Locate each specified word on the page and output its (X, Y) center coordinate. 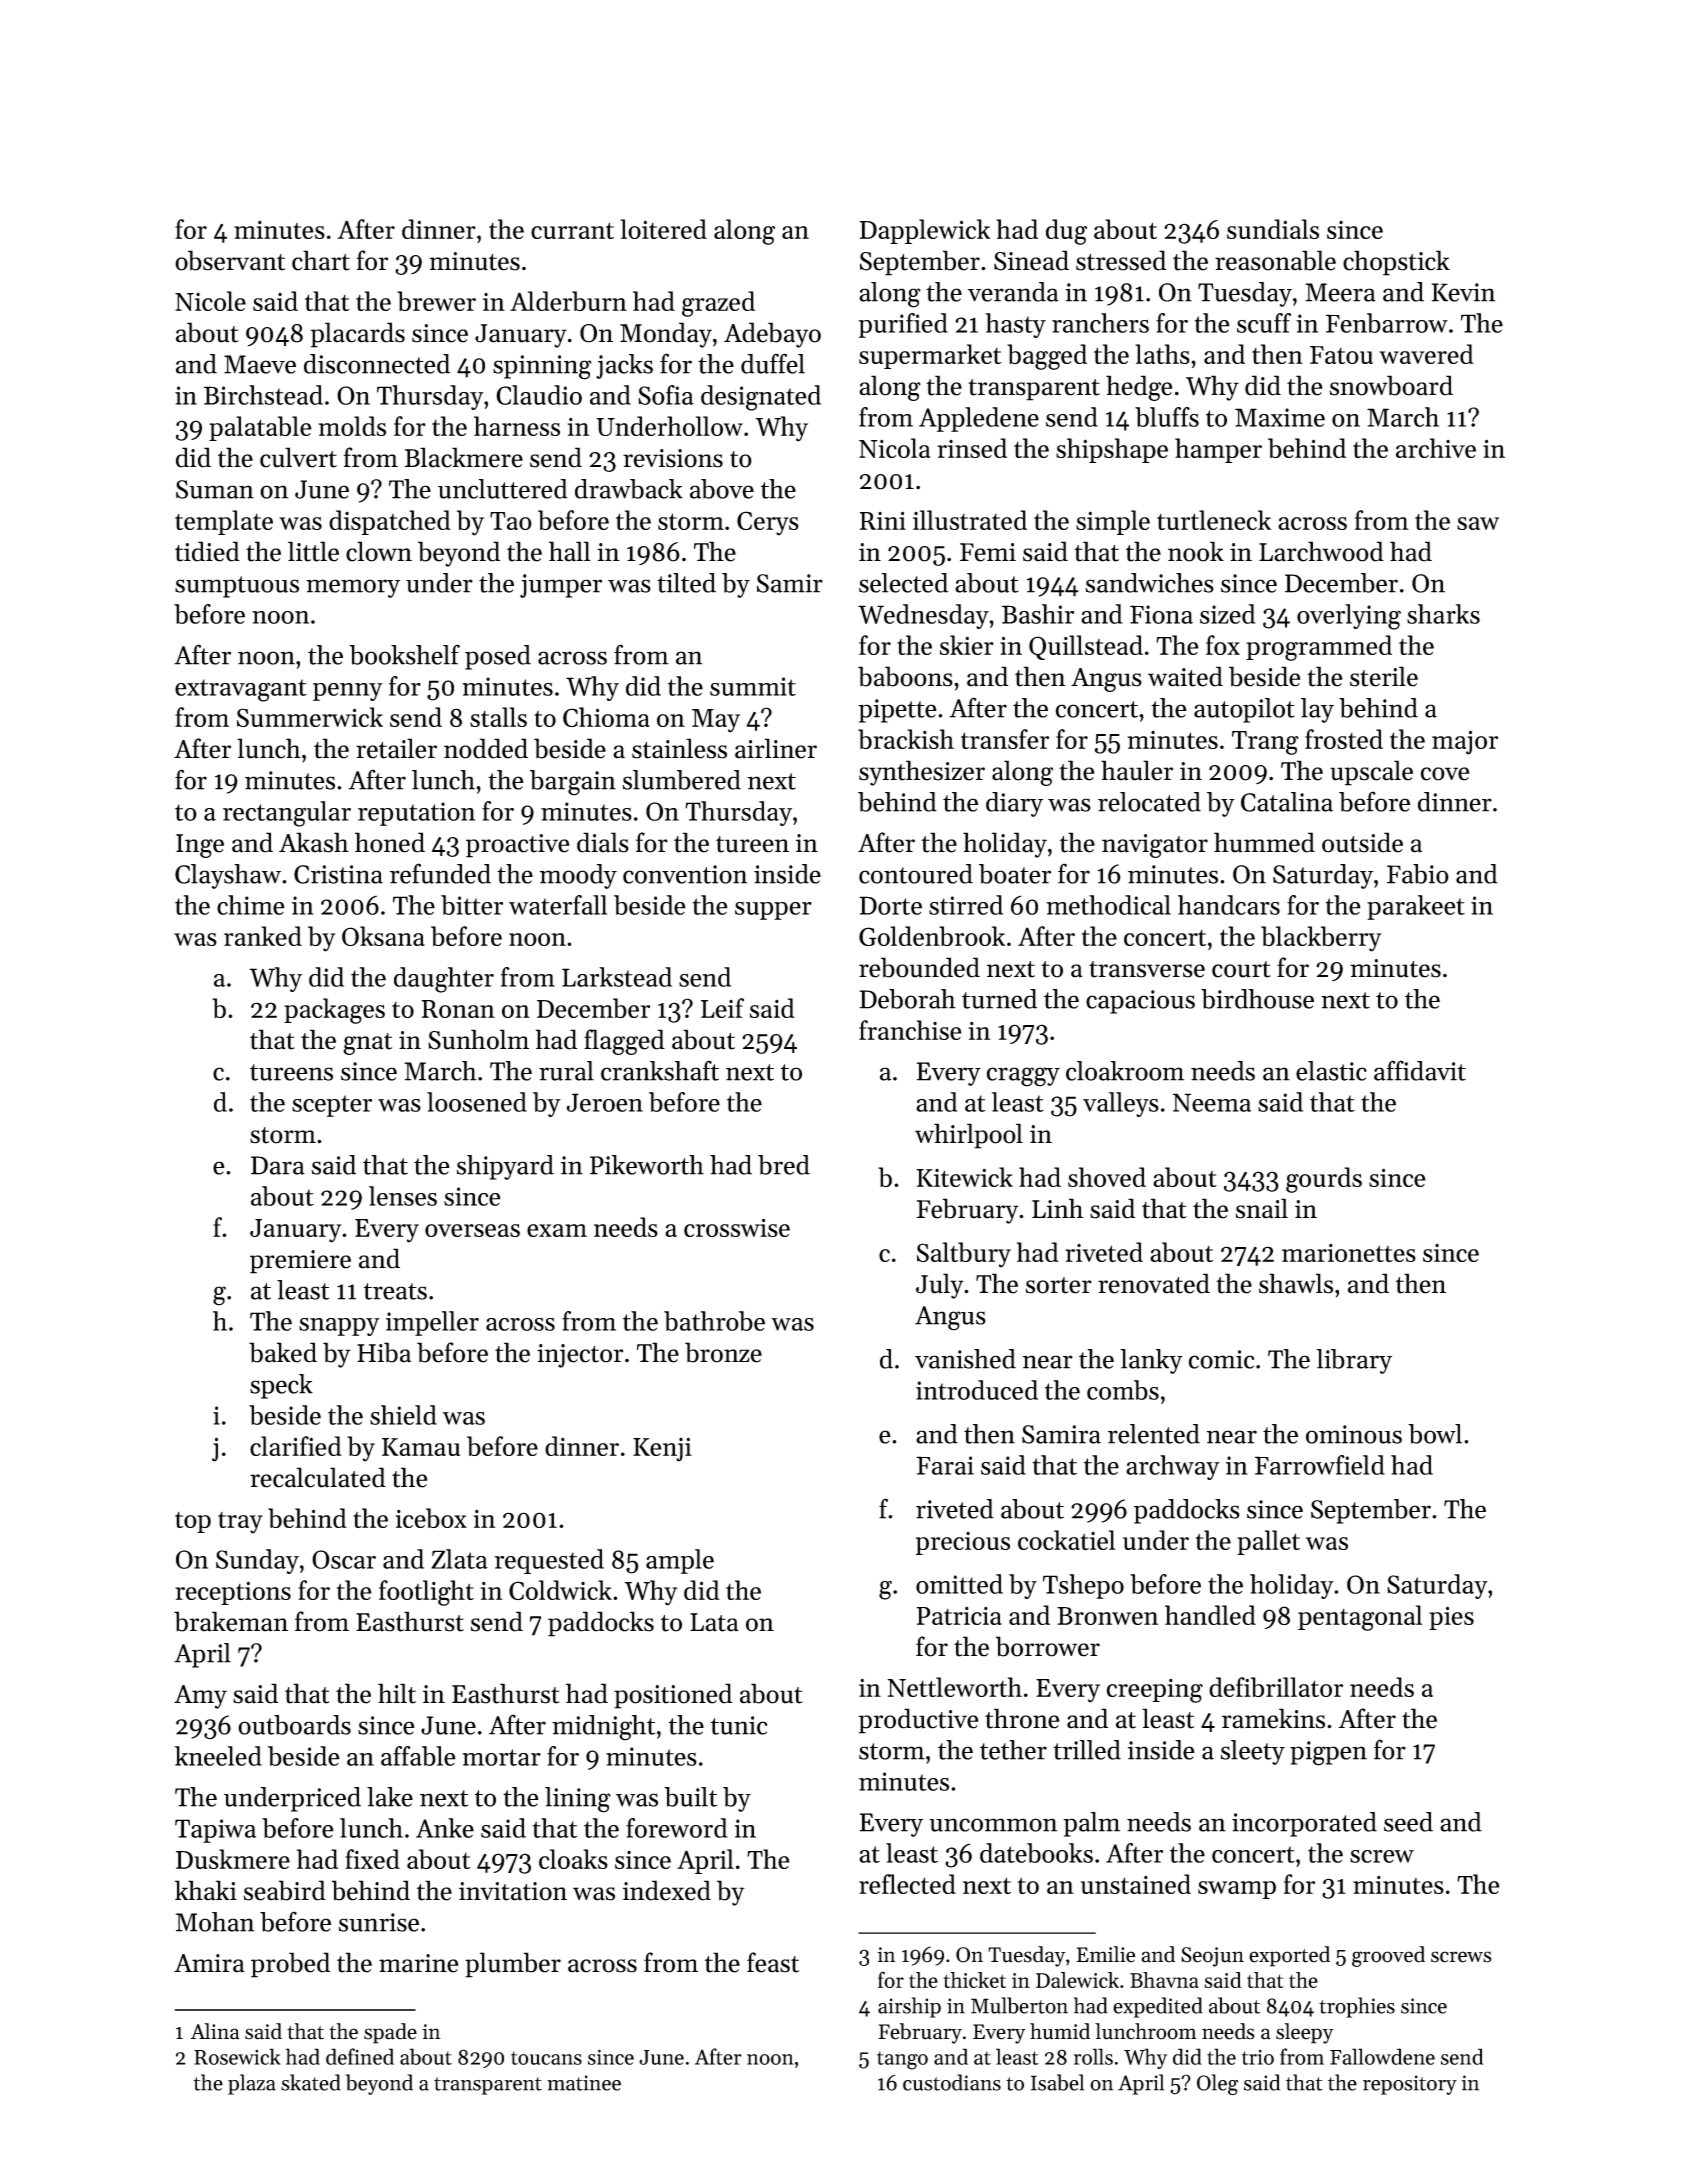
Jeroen (605, 1102)
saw (1478, 523)
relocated (1149, 802)
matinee (584, 2083)
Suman (215, 489)
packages (334, 1011)
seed (1408, 1822)
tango (902, 2060)
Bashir (1038, 614)
